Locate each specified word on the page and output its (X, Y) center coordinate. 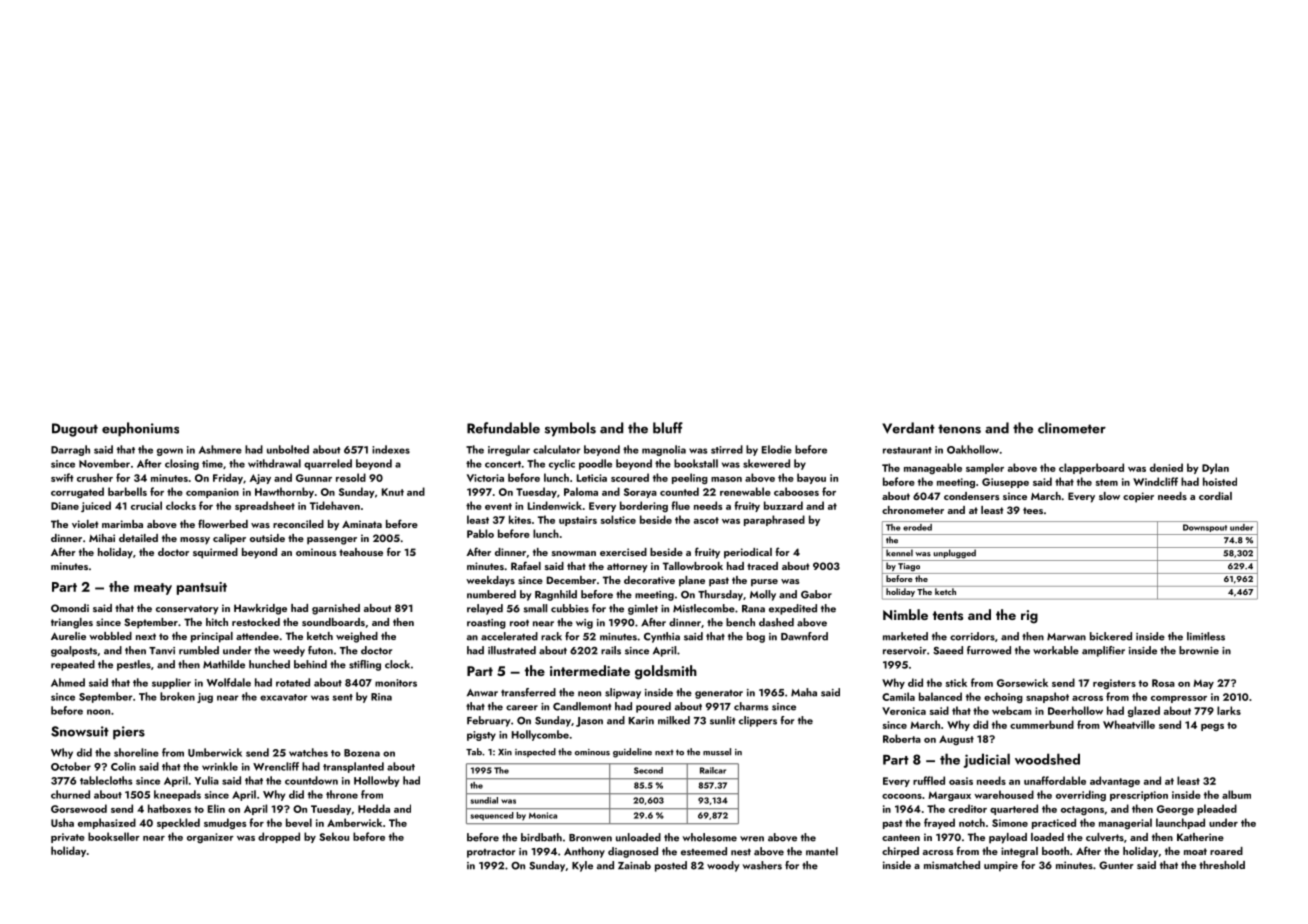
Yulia (207, 780)
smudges (225, 823)
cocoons (902, 796)
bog (756, 637)
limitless (1206, 636)
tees (1033, 510)
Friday (228, 478)
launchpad (1180, 823)
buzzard (783, 505)
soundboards (333, 622)
